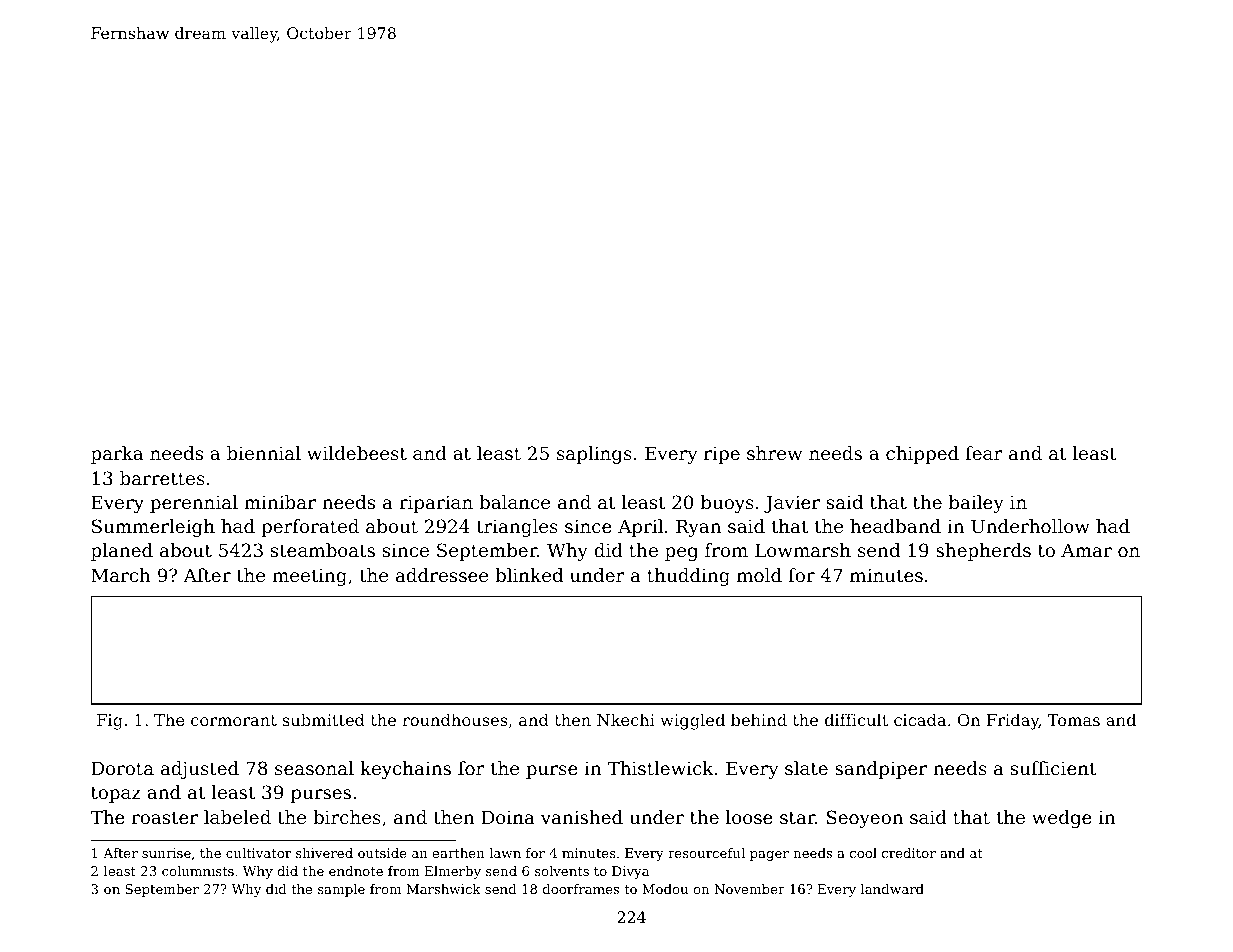  I want to click on sufficient, so click(1053, 768).
